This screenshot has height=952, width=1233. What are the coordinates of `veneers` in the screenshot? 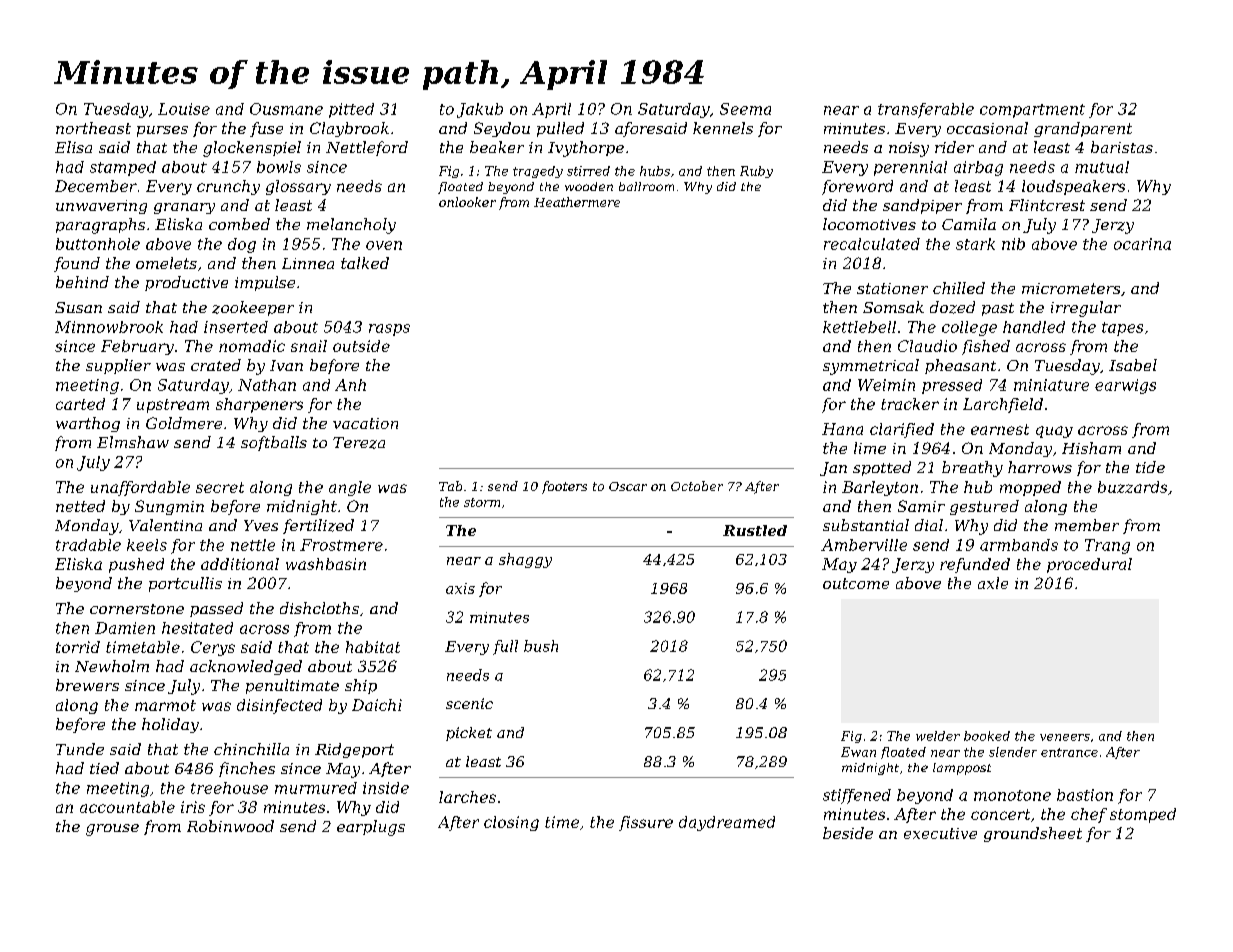 It's located at (1065, 737).
